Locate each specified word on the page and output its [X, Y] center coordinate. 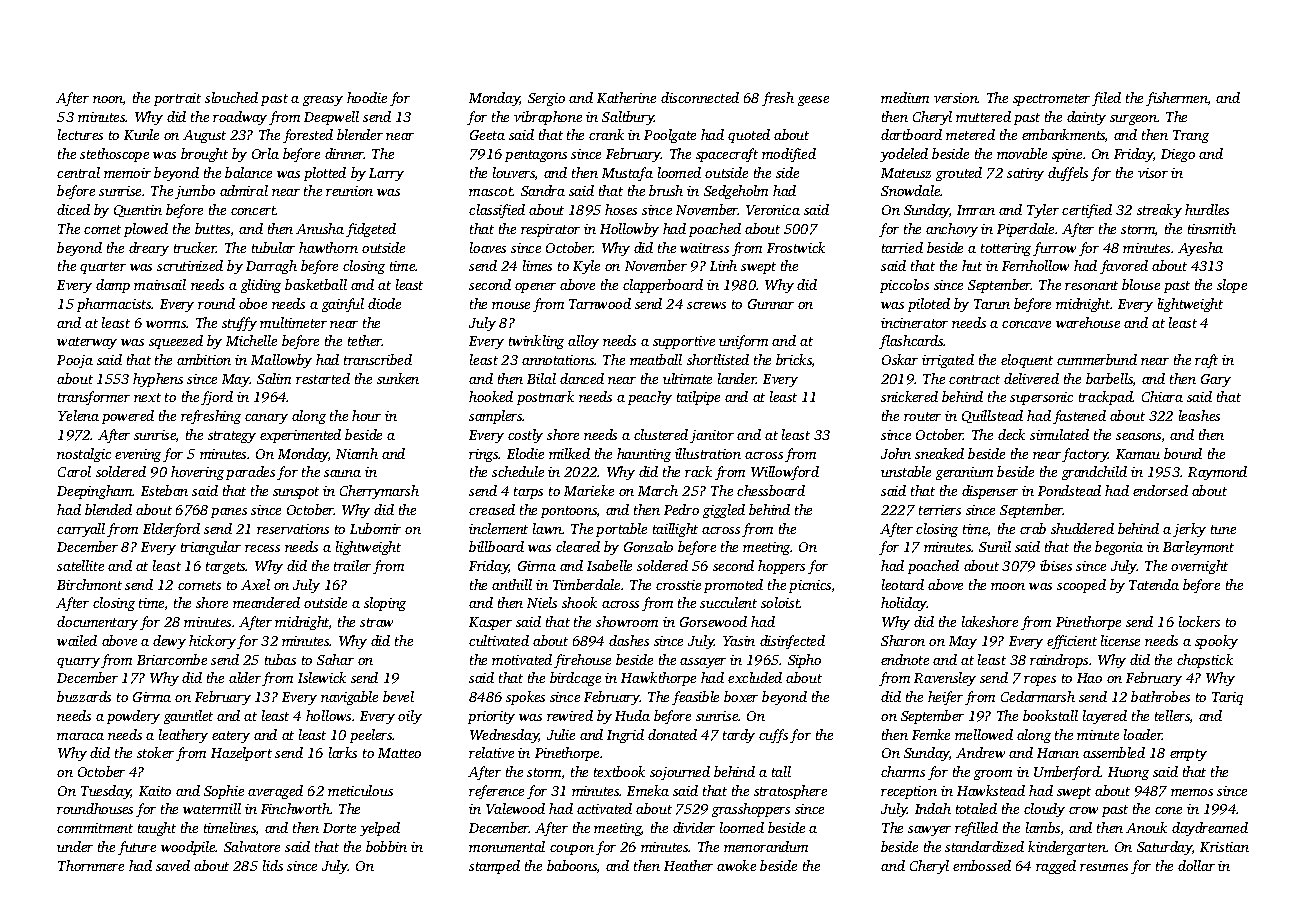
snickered [909, 396]
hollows [328, 715]
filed [1106, 99]
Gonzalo [648, 546]
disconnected [700, 97]
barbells [1109, 378]
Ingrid [625, 736]
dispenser [990, 492]
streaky [1159, 211]
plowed [146, 230]
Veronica [773, 210]
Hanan [1058, 753]
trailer [352, 565]
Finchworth [295, 808]
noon [108, 99]
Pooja [75, 361]
